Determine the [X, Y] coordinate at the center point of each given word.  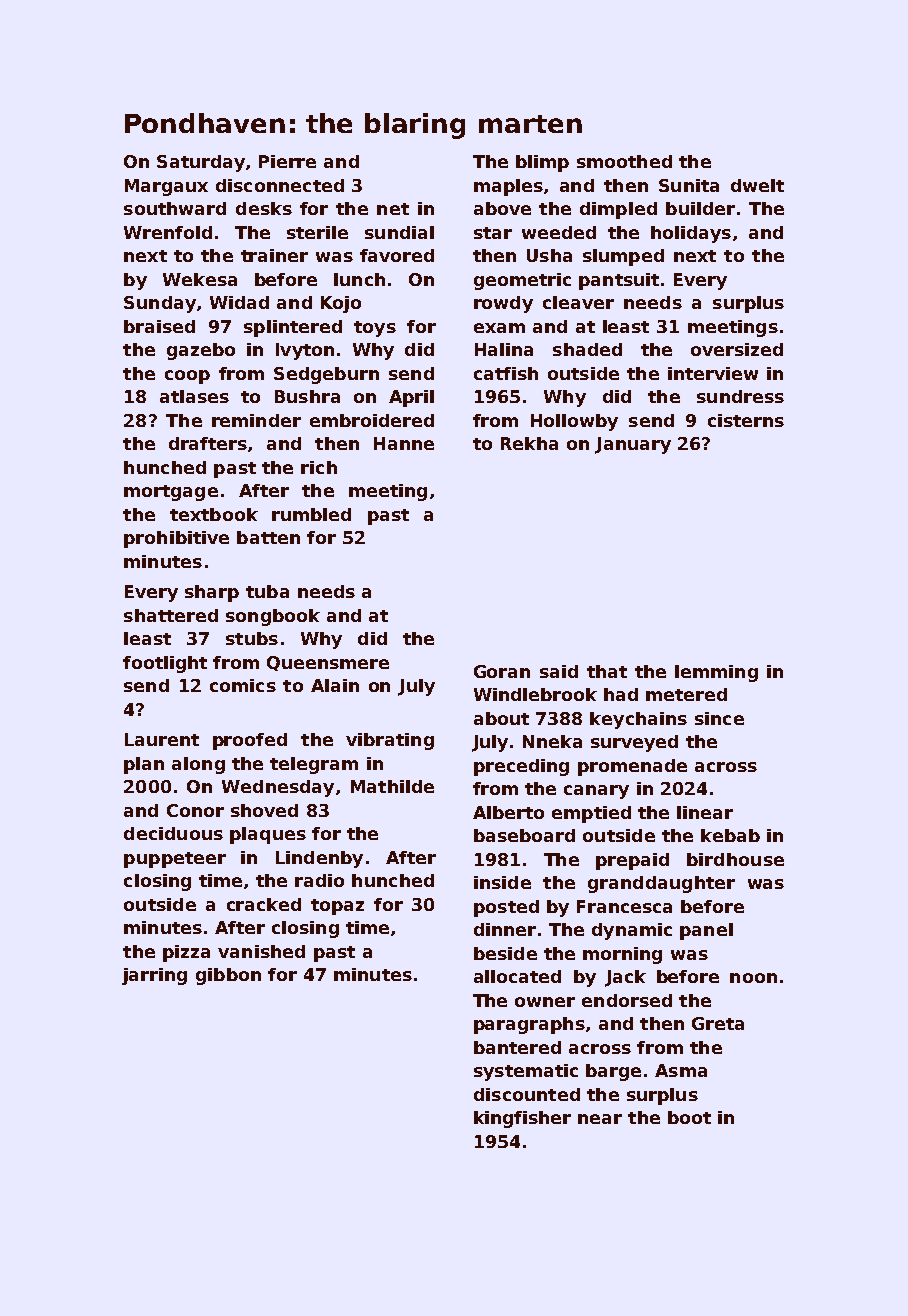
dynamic [632, 931]
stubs [252, 638]
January [633, 445]
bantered [517, 1047]
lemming [716, 673]
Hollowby [574, 422]
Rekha [529, 443]
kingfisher [522, 1119]
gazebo [201, 351]
